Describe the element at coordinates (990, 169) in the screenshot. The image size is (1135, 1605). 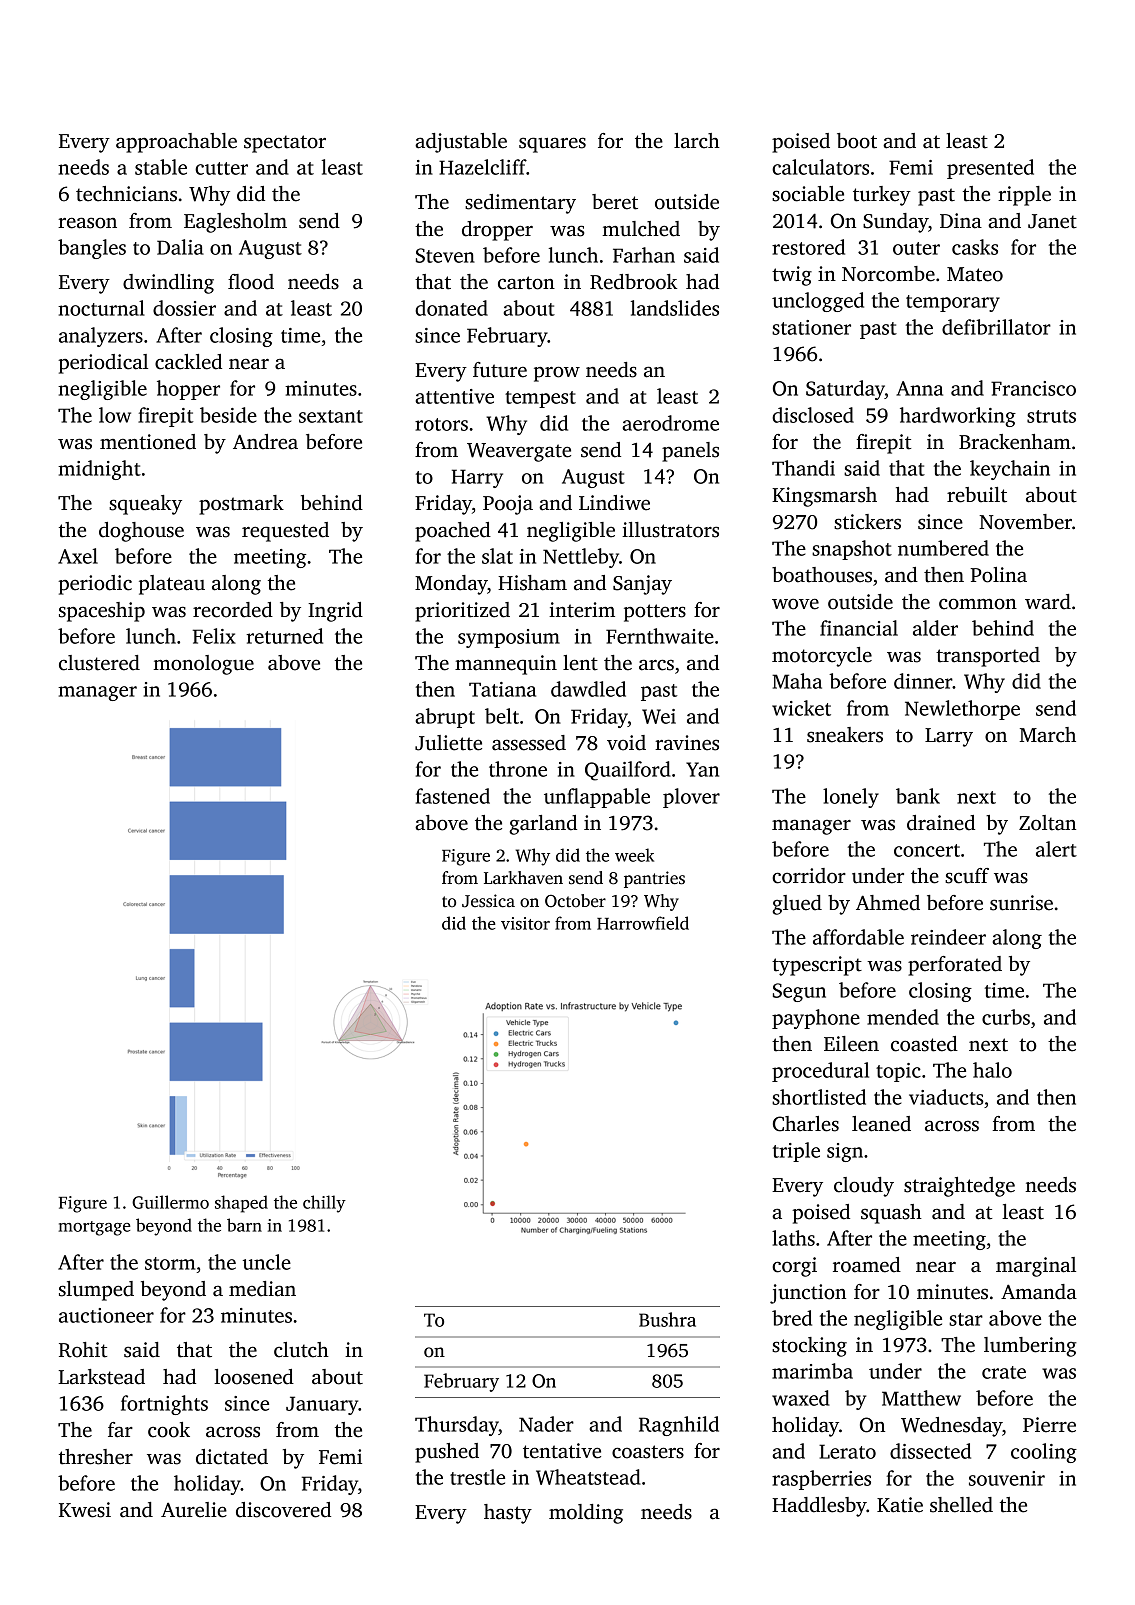
I see `presented` at that location.
